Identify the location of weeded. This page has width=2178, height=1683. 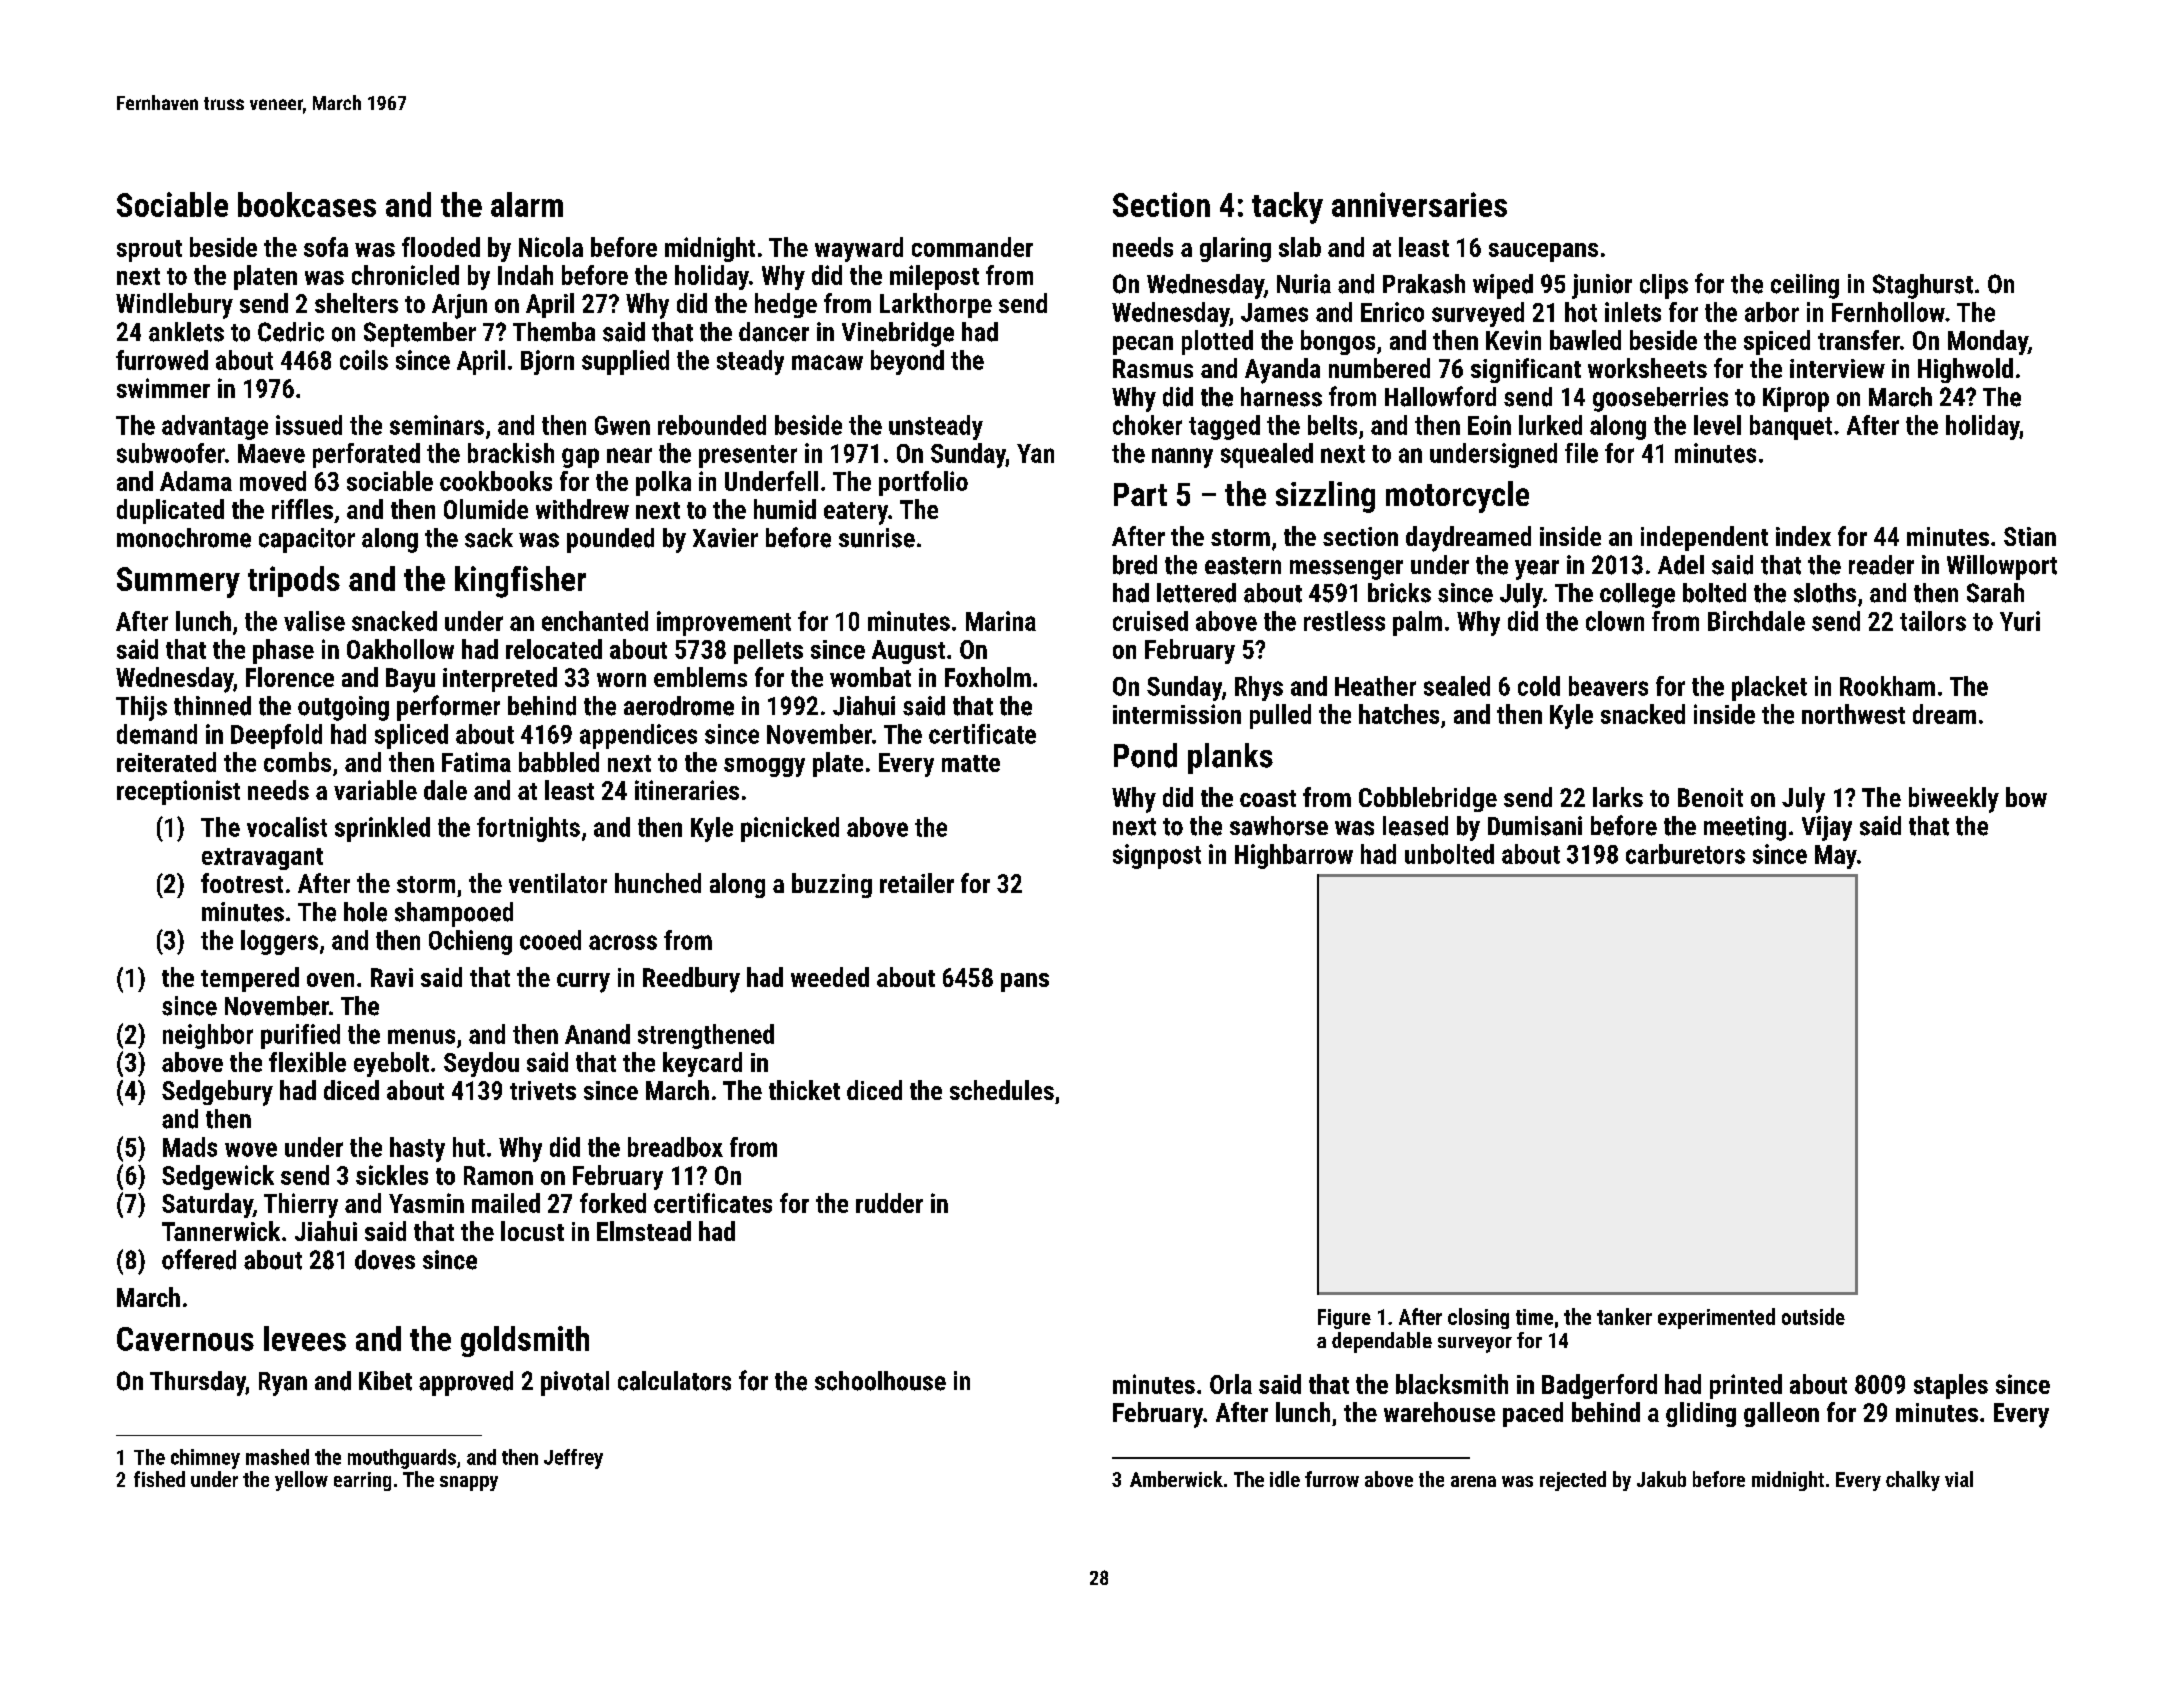
(830, 977).
